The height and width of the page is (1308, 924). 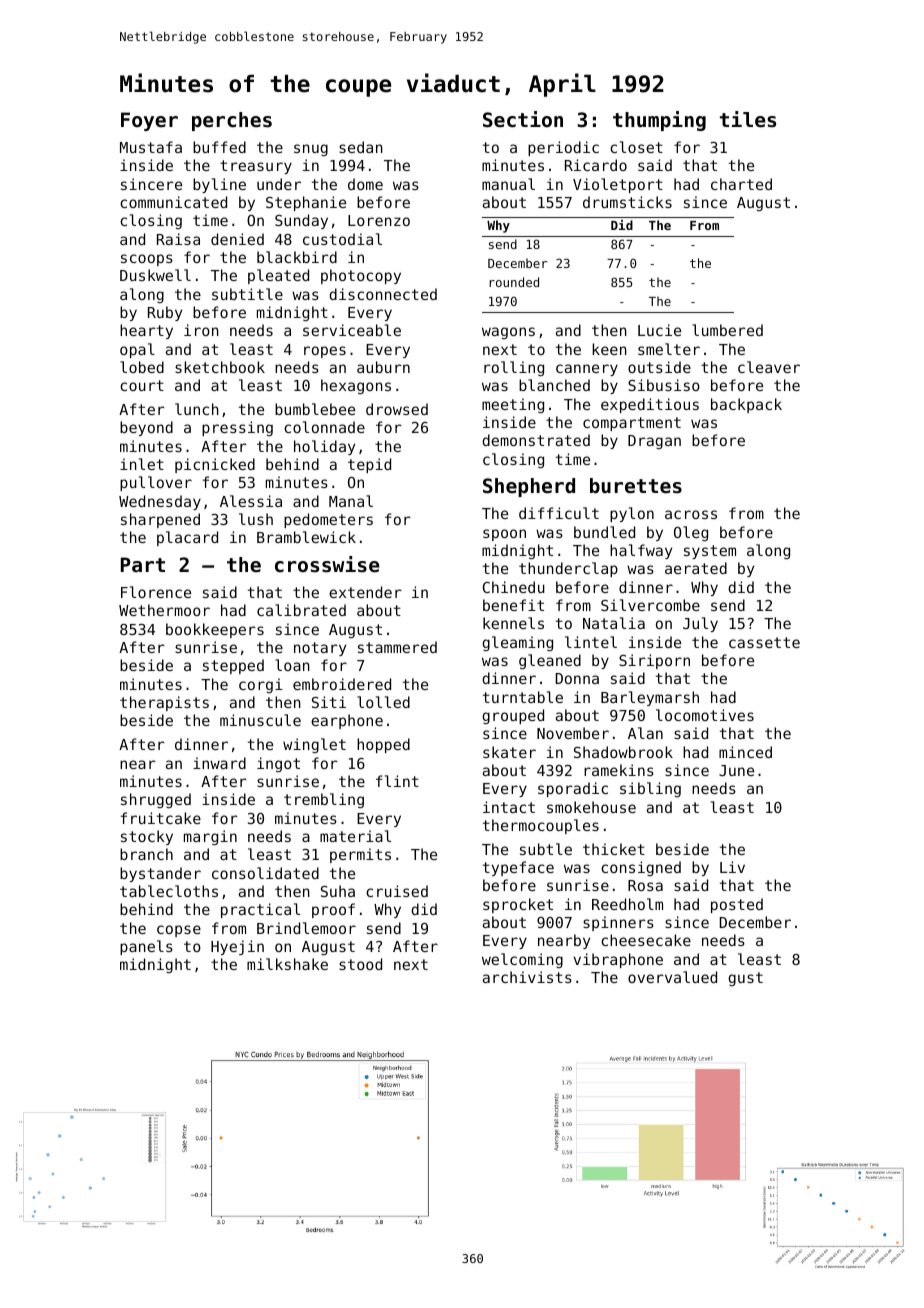 I want to click on colonnade, so click(x=324, y=427).
